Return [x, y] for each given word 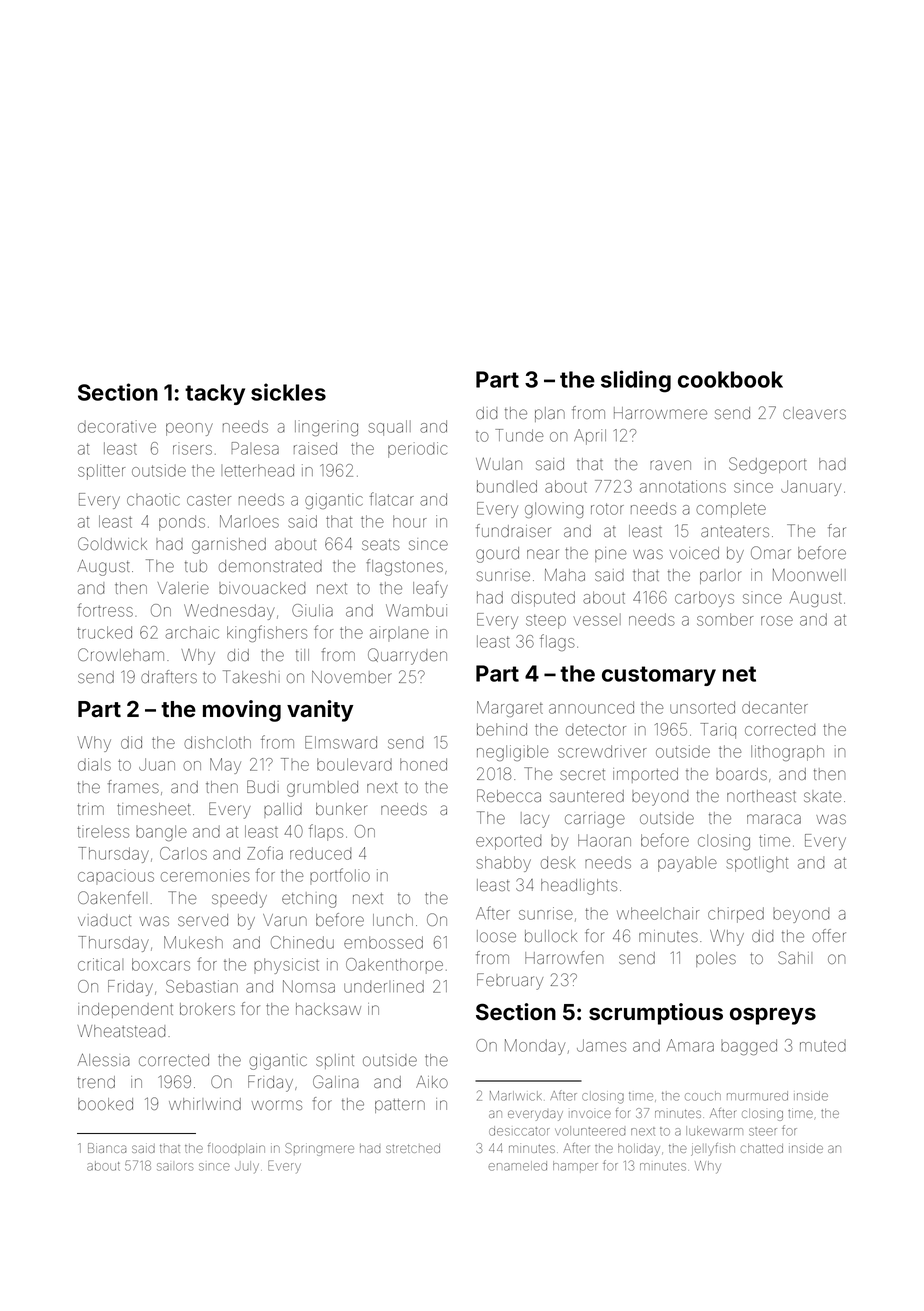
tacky [215, 394]
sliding [636, 381]
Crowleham [121, 654]
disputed [543, 599]
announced [591, 707]
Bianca [107, 1148]
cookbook [730, 379]
